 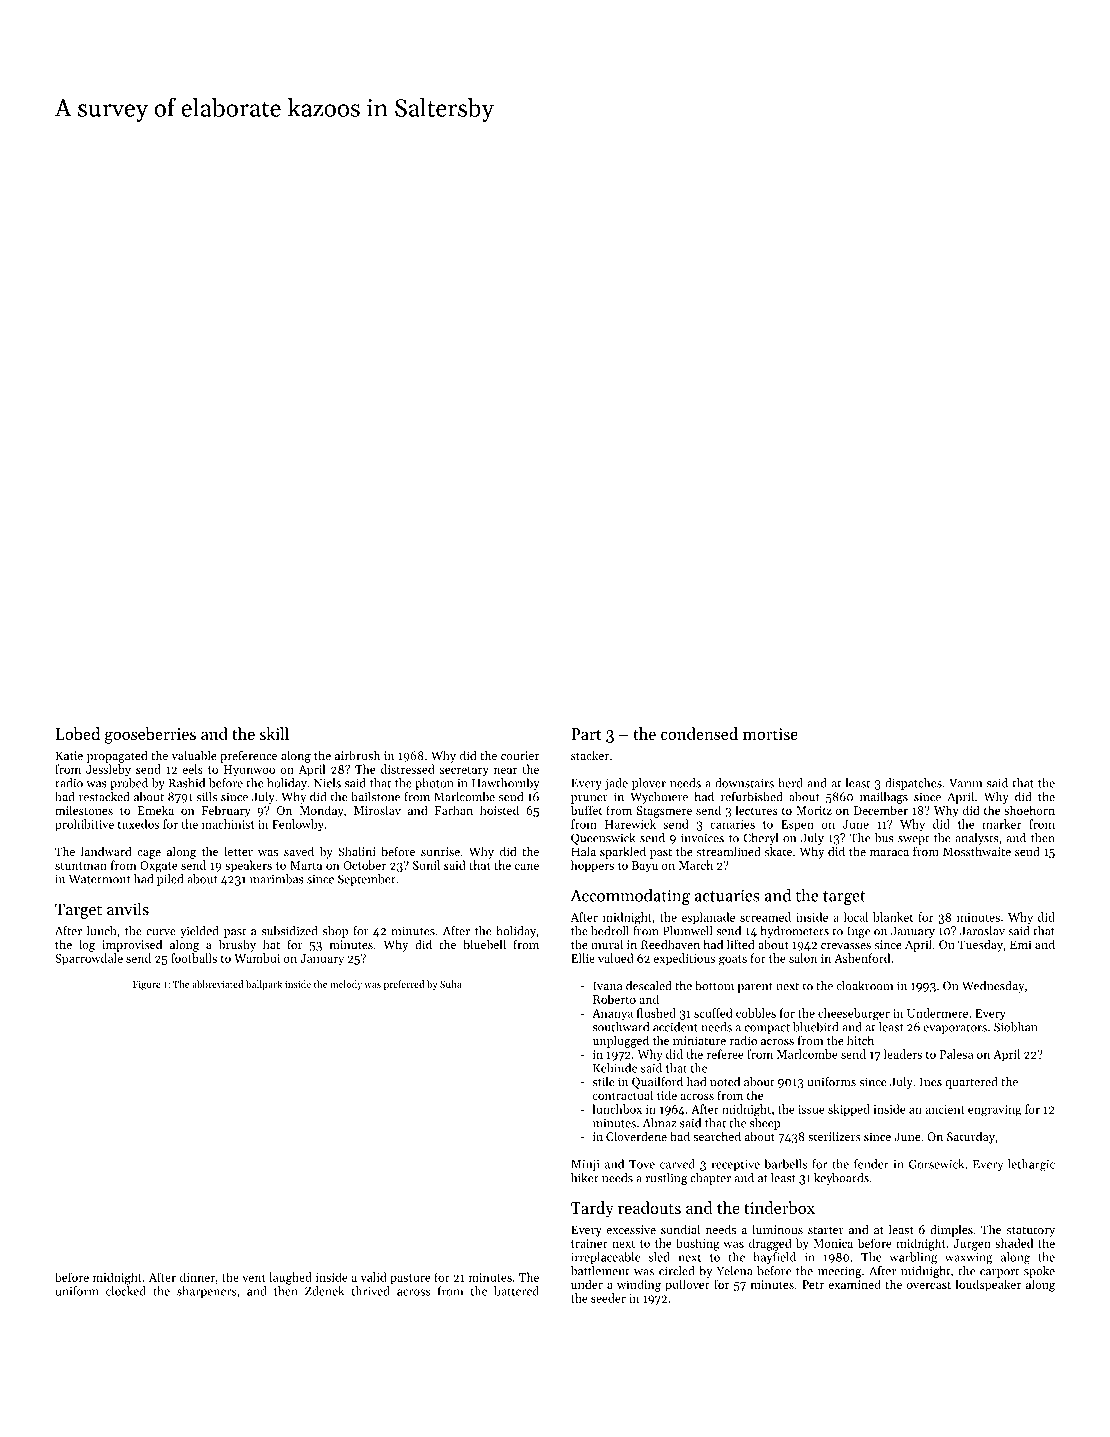 I want to click on trainer, so click(x=589, y=1243).
